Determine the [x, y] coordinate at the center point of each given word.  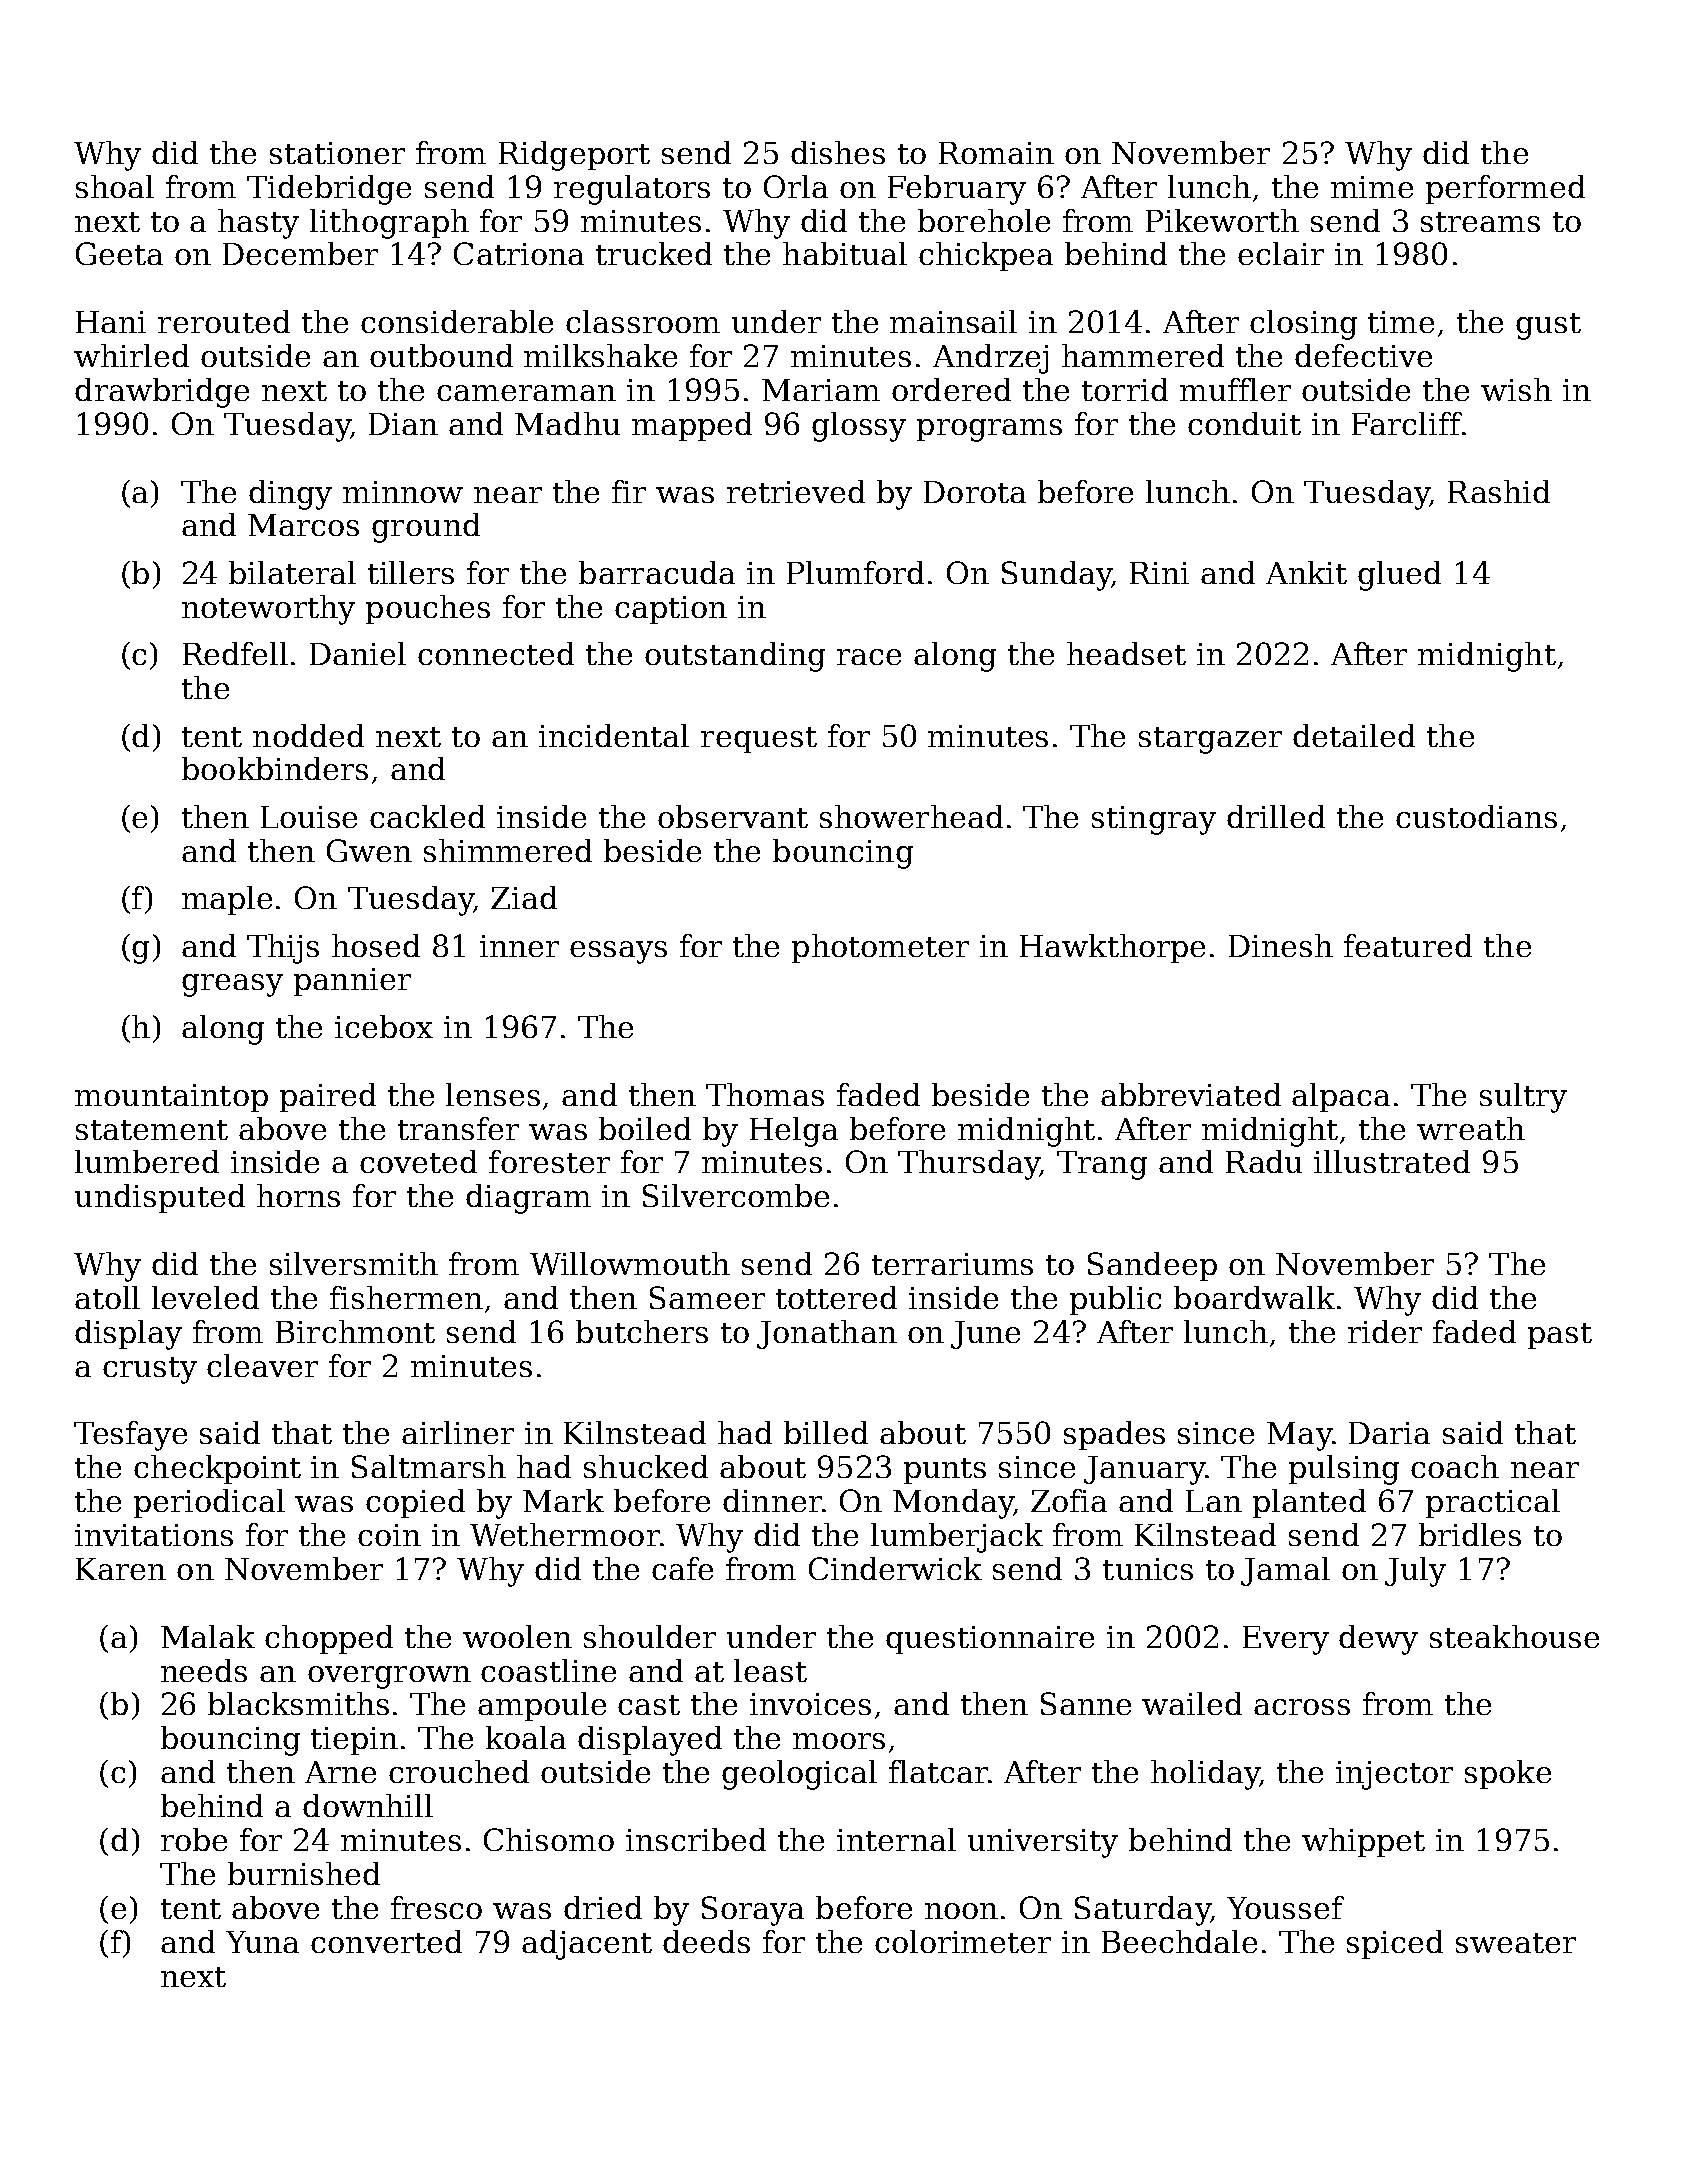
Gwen [369, 850]
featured [1408, 945]
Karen [121, 1569]
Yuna [262, 1942]
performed [1505, 189]
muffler [1235, 389]
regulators [632, 190]
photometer [880, 948]
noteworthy [268, 610]
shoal [115, 186]
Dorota [975, 492]
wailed [1192, 1703]
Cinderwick [895, 1568]
